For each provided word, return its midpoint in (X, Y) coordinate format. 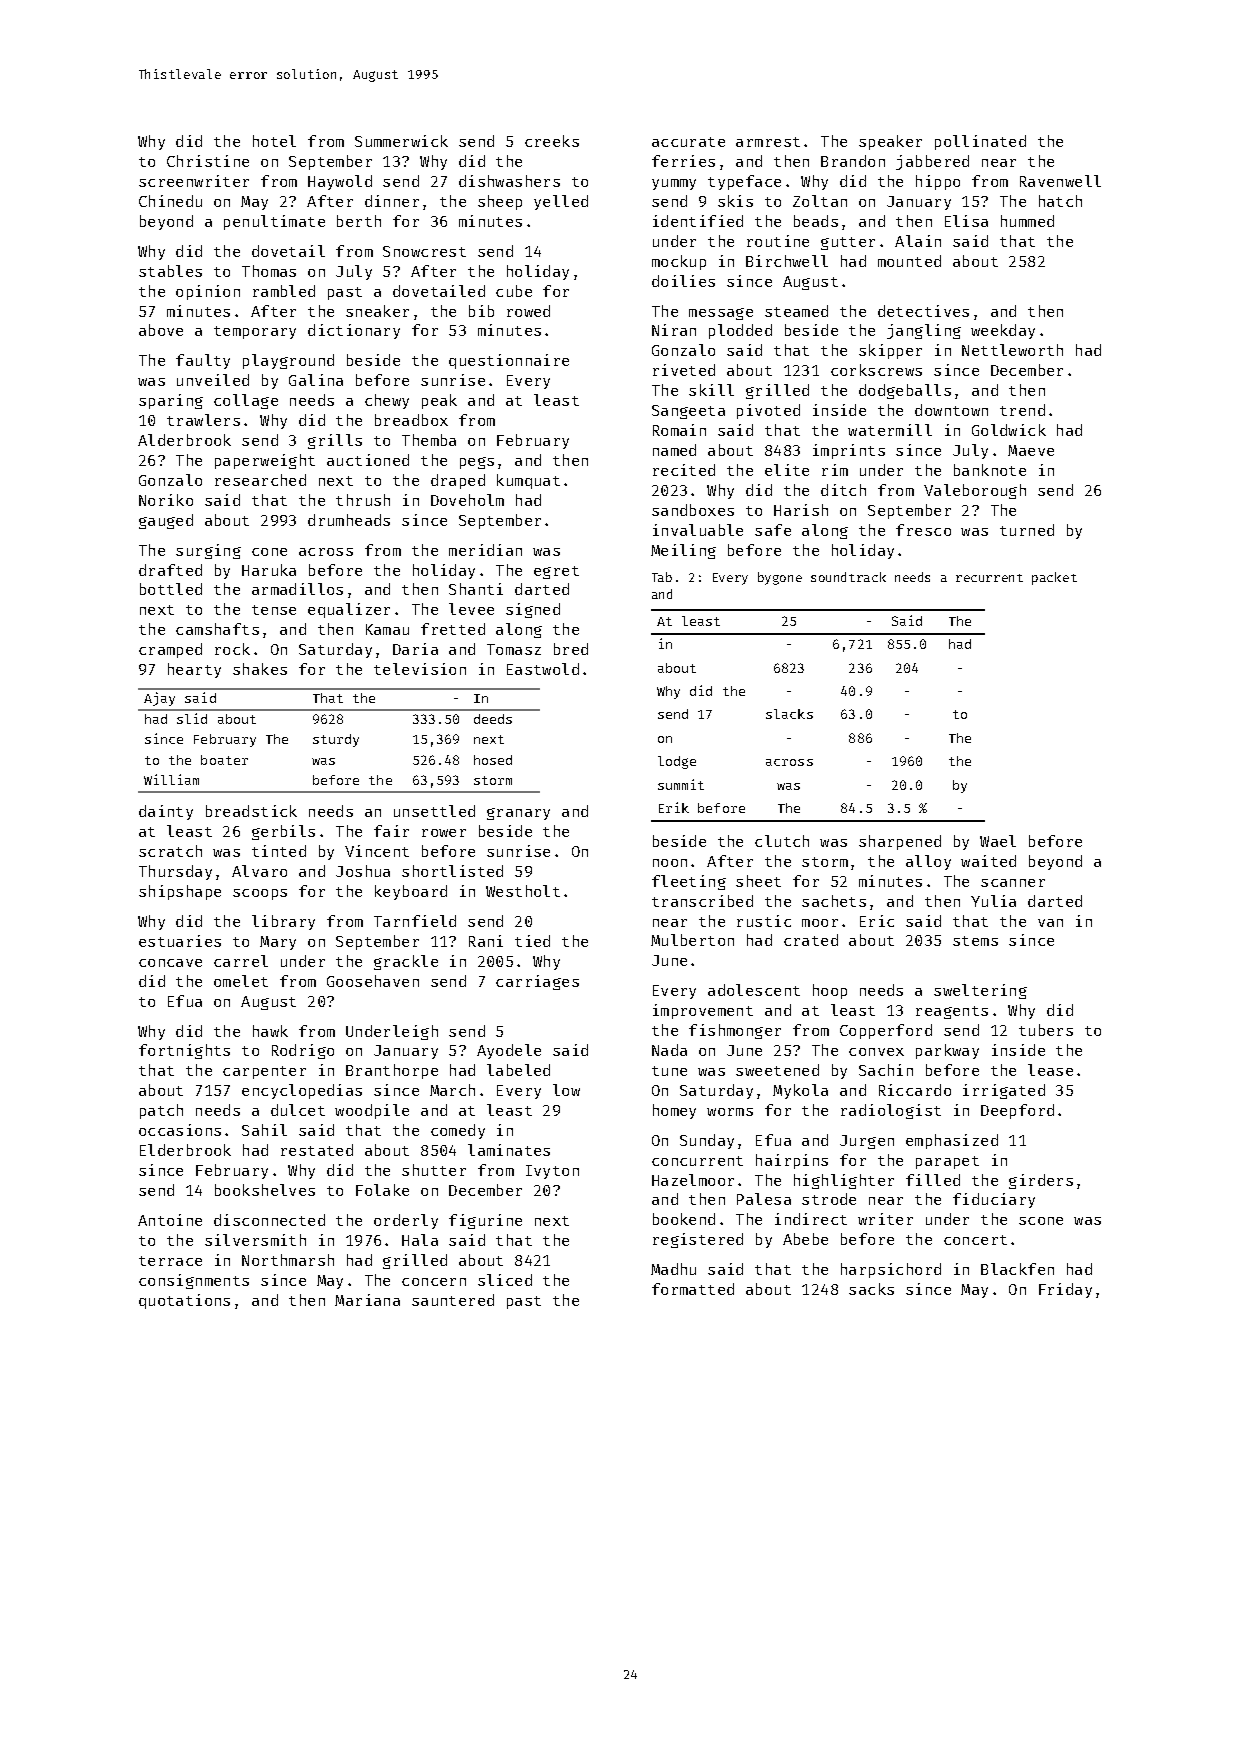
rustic (764, 921)
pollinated (980, 142)
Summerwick (401, 141)
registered (698, 1240)
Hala (420, 1240)
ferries (683, 161)
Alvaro (259, 871)
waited (988, 861)
